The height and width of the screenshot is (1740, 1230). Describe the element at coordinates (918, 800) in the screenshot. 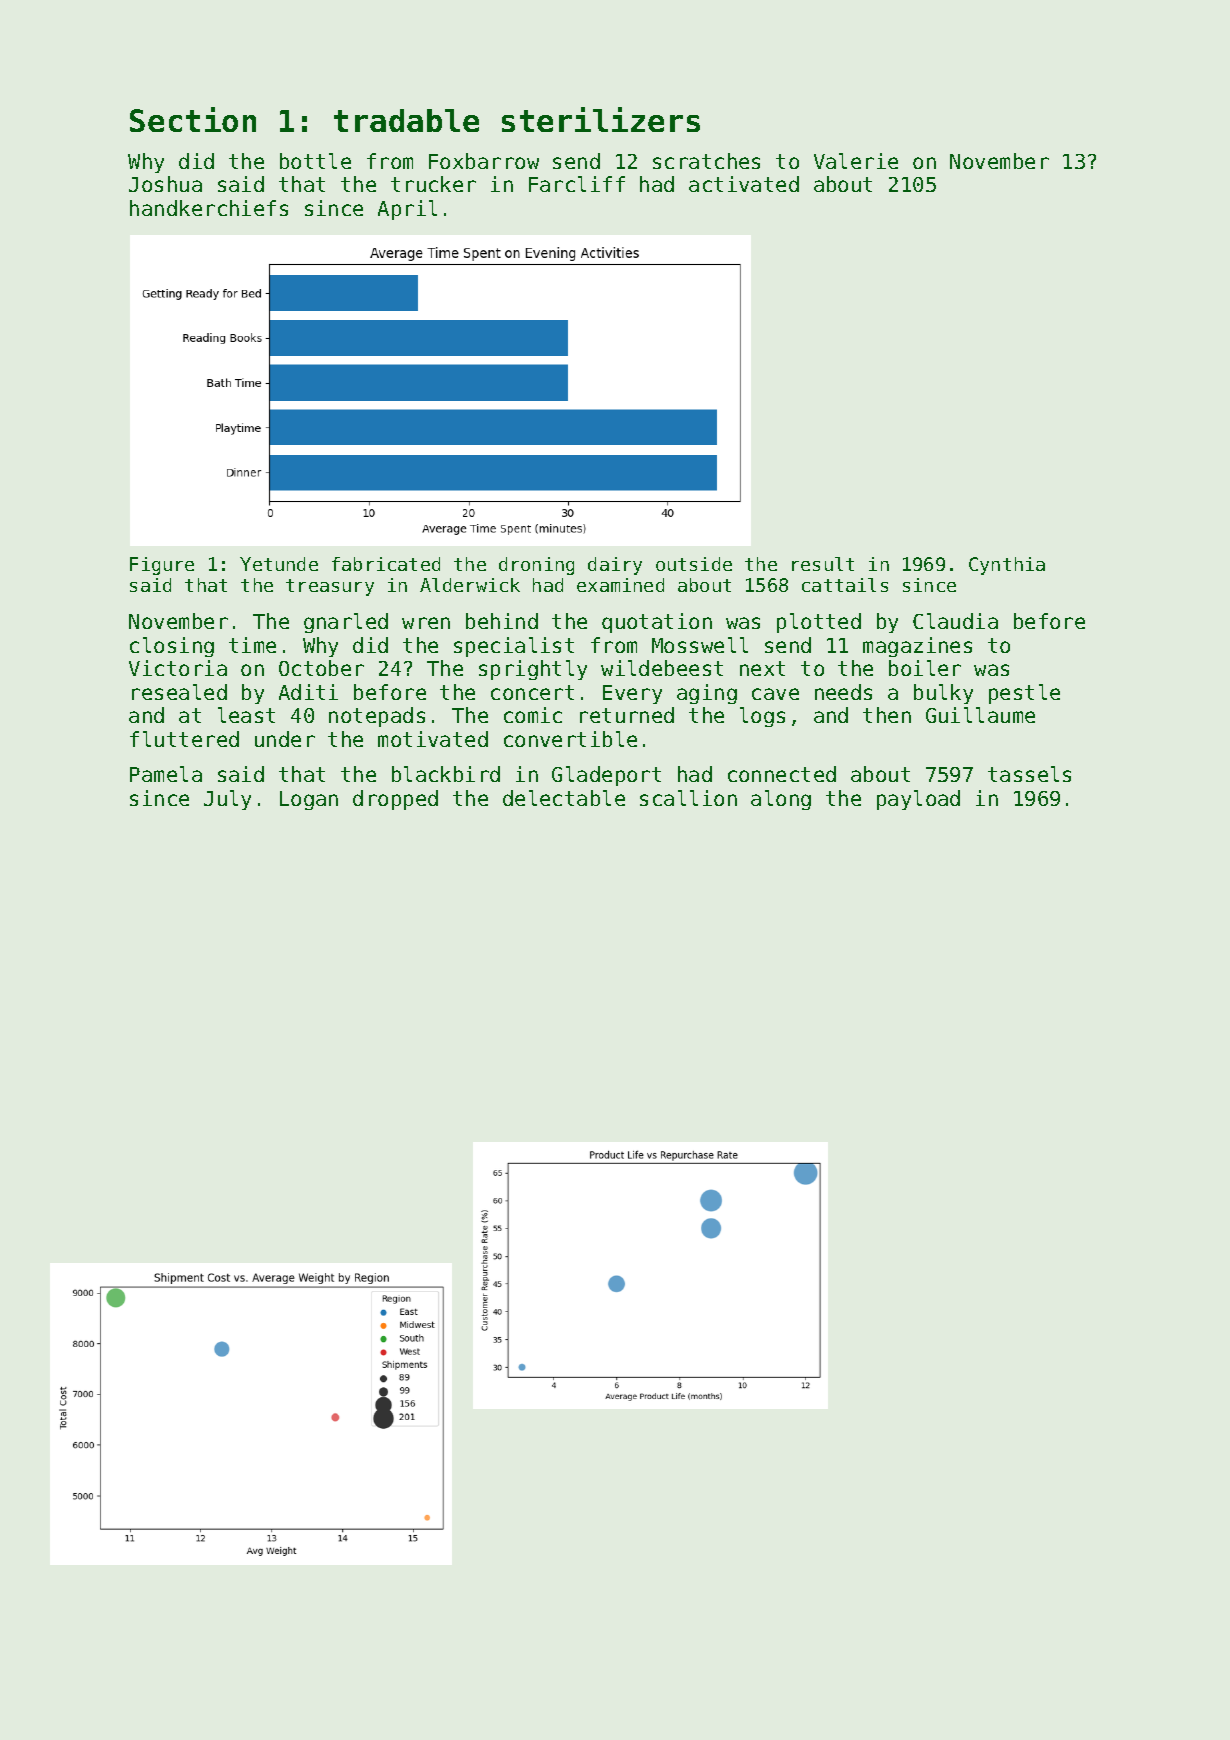

I see `payload` at that location.
